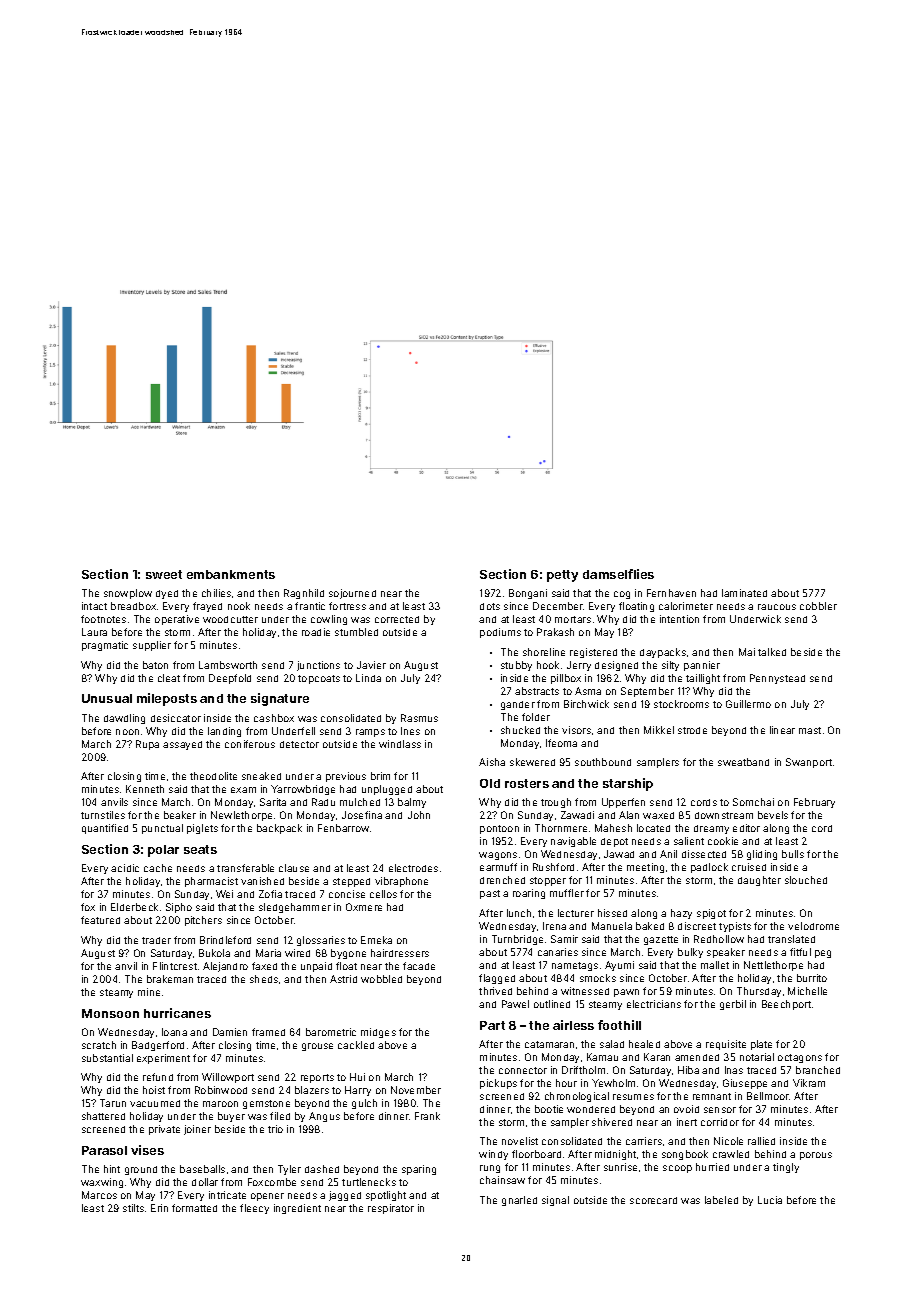 Image resolution: width=924 pixels, height=1308 pixels. I want to click on Lucia, so click(770, 1200).
